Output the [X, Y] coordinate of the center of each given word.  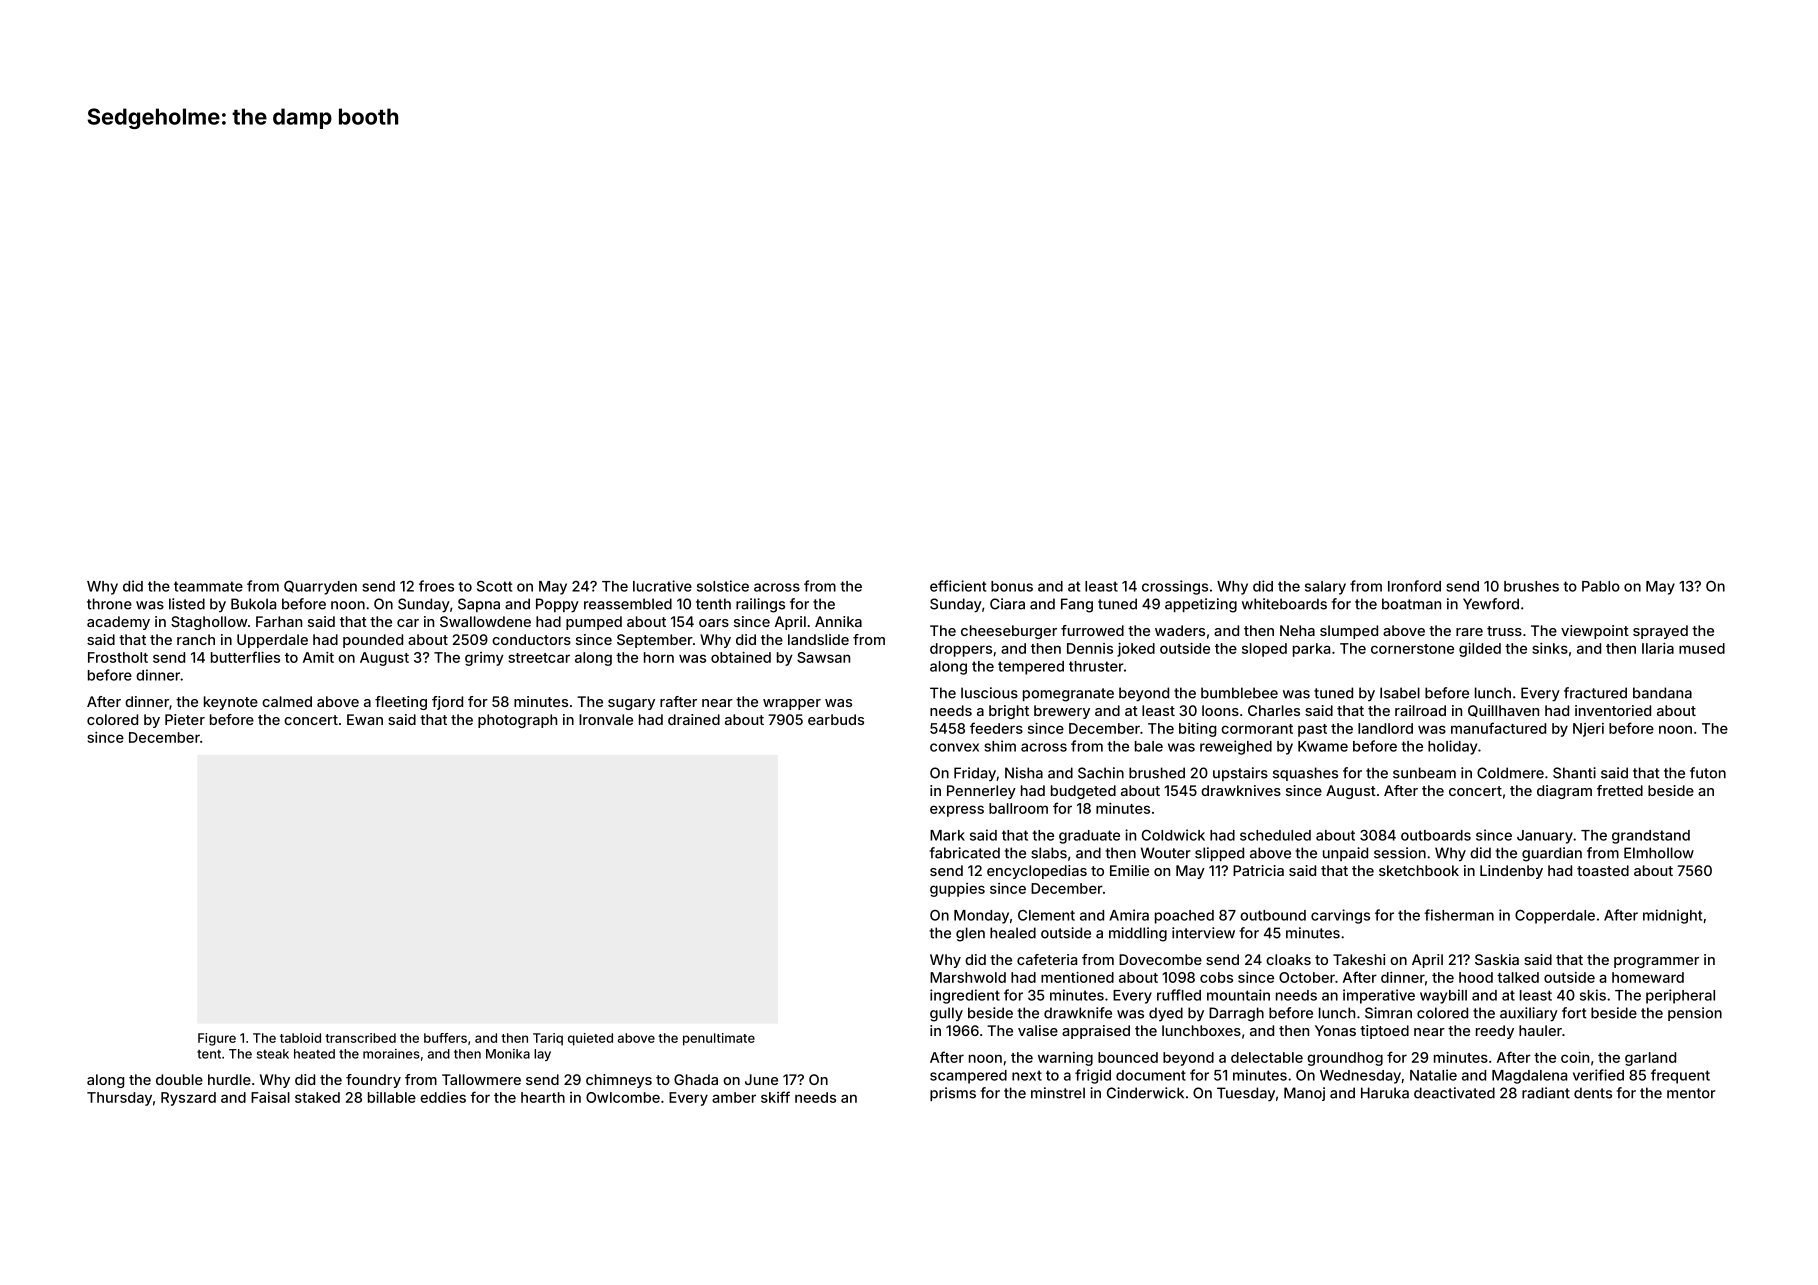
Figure [217, 1039]
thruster [1096, 666]
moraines [391, 1054]
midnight [1672, 916]
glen [970, 934]
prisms [953, 1094]
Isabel [1400, 693]
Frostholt [118, 657]
